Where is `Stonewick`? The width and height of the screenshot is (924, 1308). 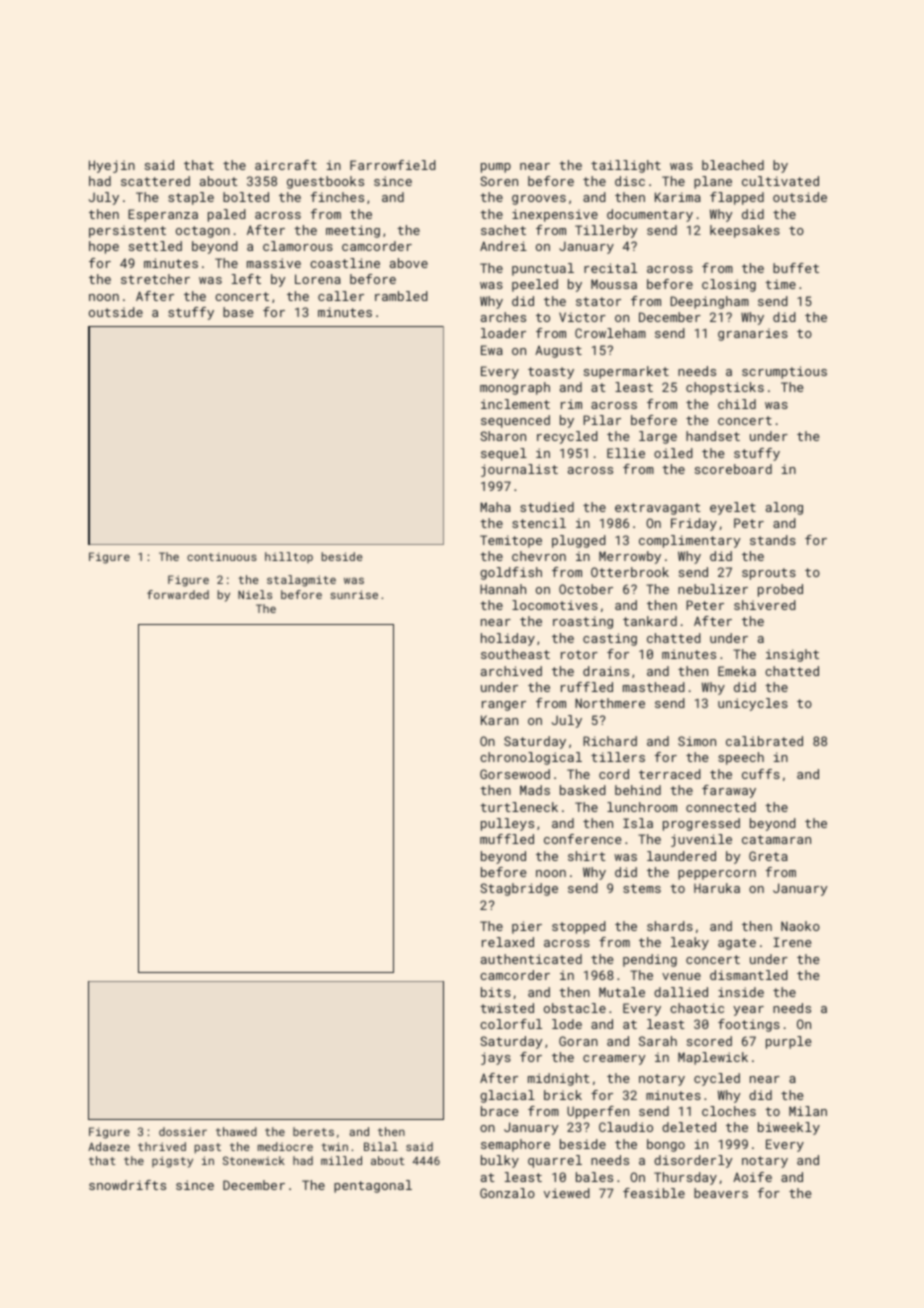 Stonewick is located at coordinates (254, 1160).
